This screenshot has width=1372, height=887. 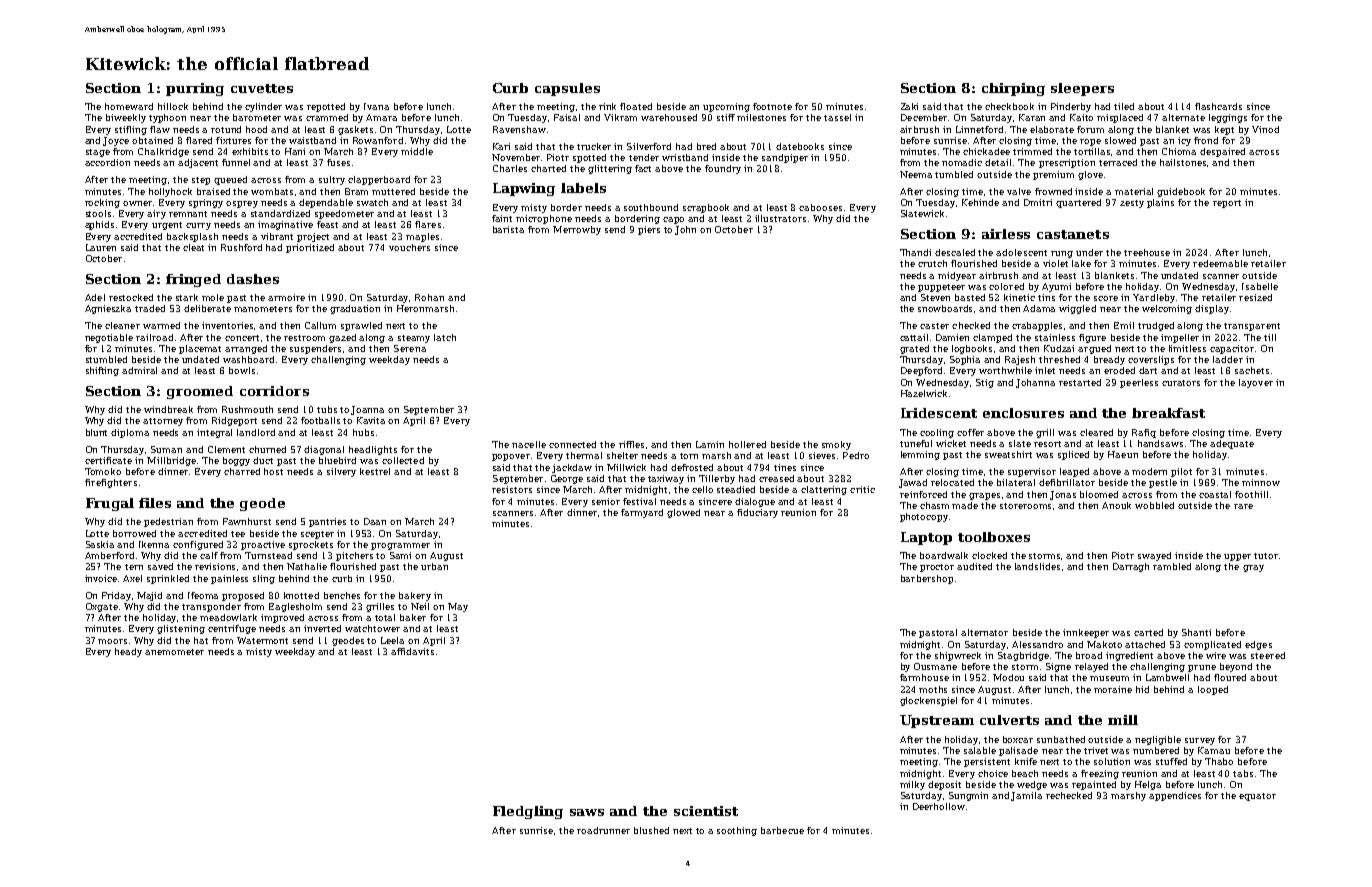 What do you see at coordinates (199, 140) in the screenshot?
I see `flared` at bounding box center [199, 140].
